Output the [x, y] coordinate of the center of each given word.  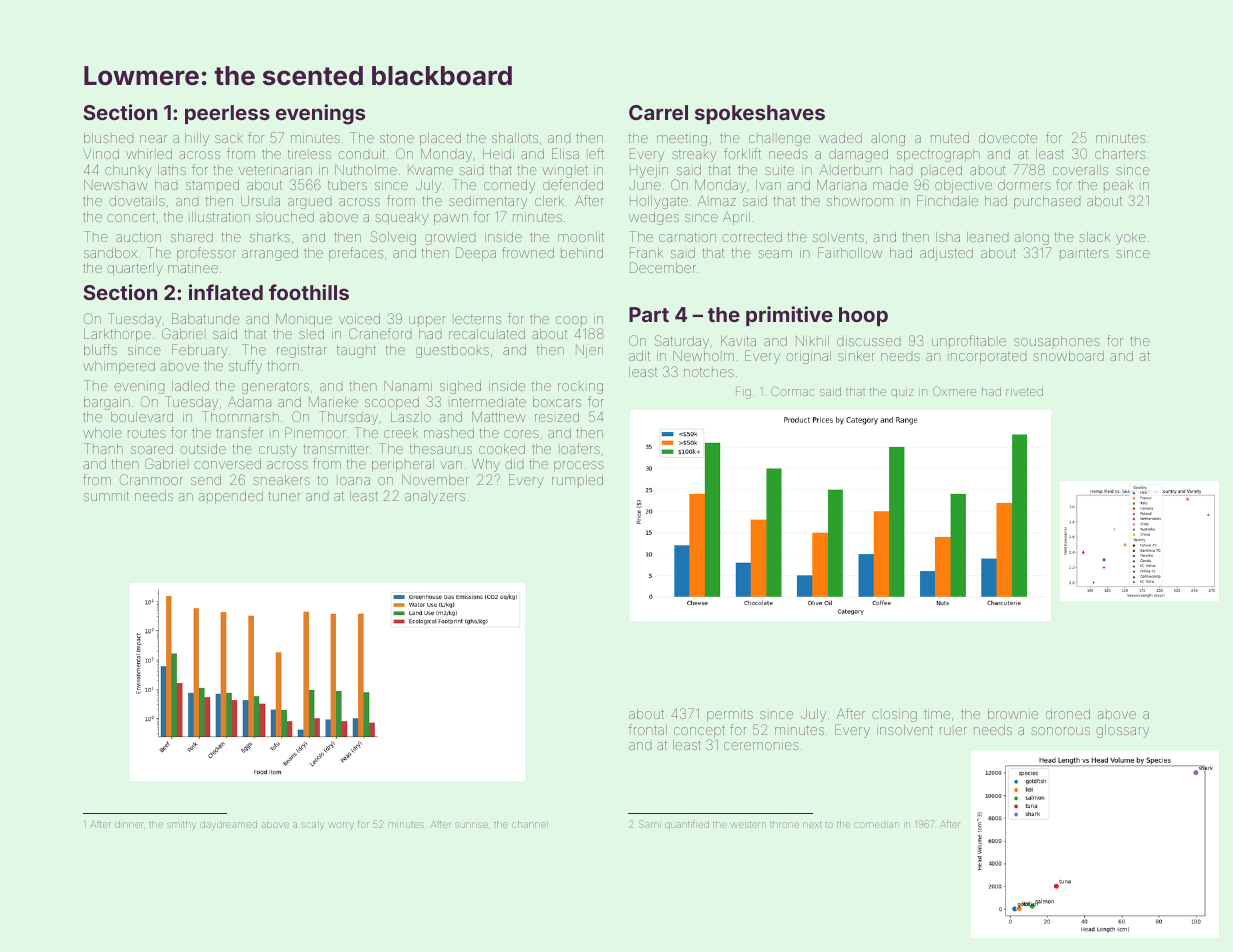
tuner [284, 496]
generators [275, 388]
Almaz [717, 201]
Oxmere [954, 391]
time [937, 714]
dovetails [137, 201]
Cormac [792, 391]
